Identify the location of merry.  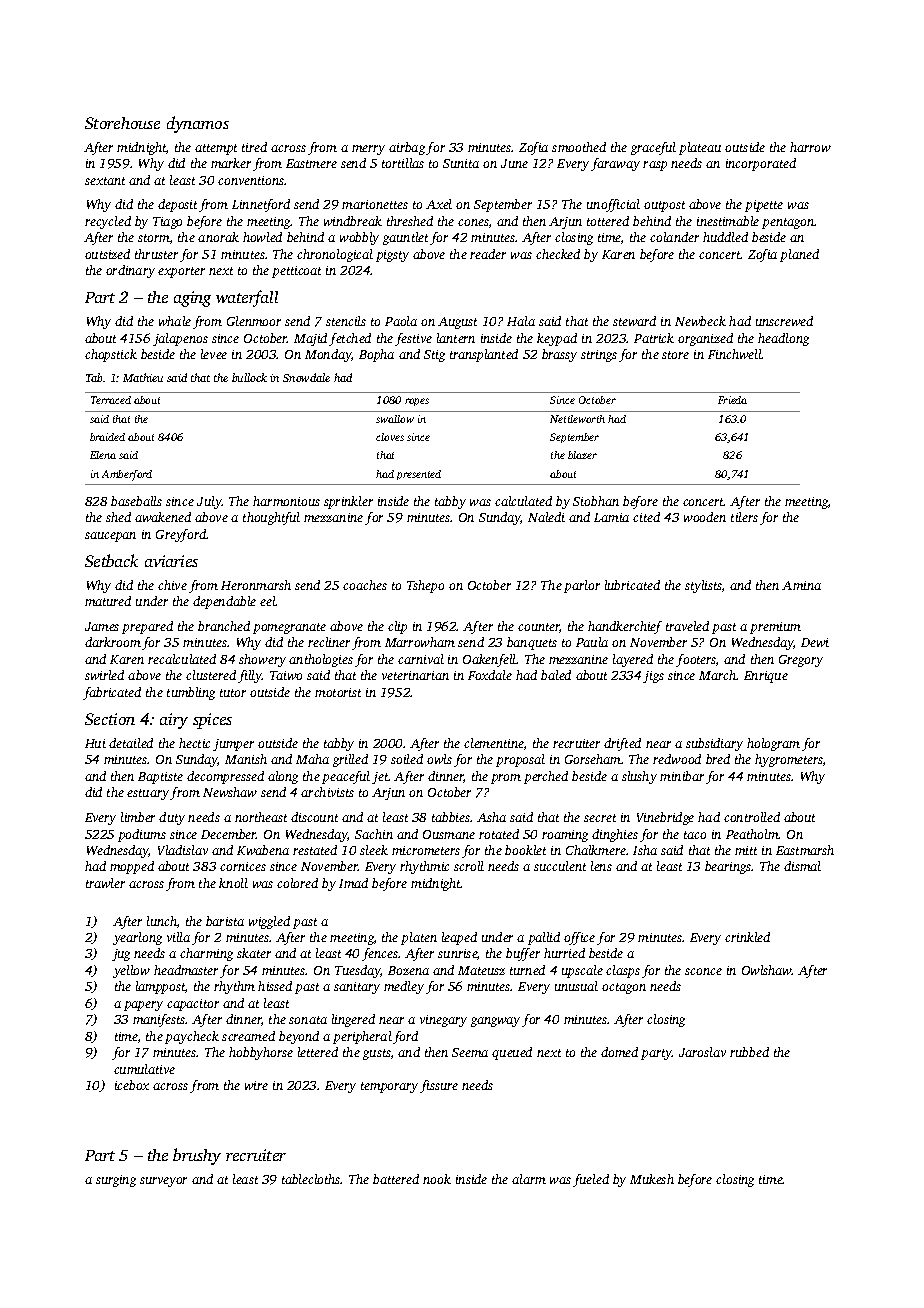
(368, 150).
